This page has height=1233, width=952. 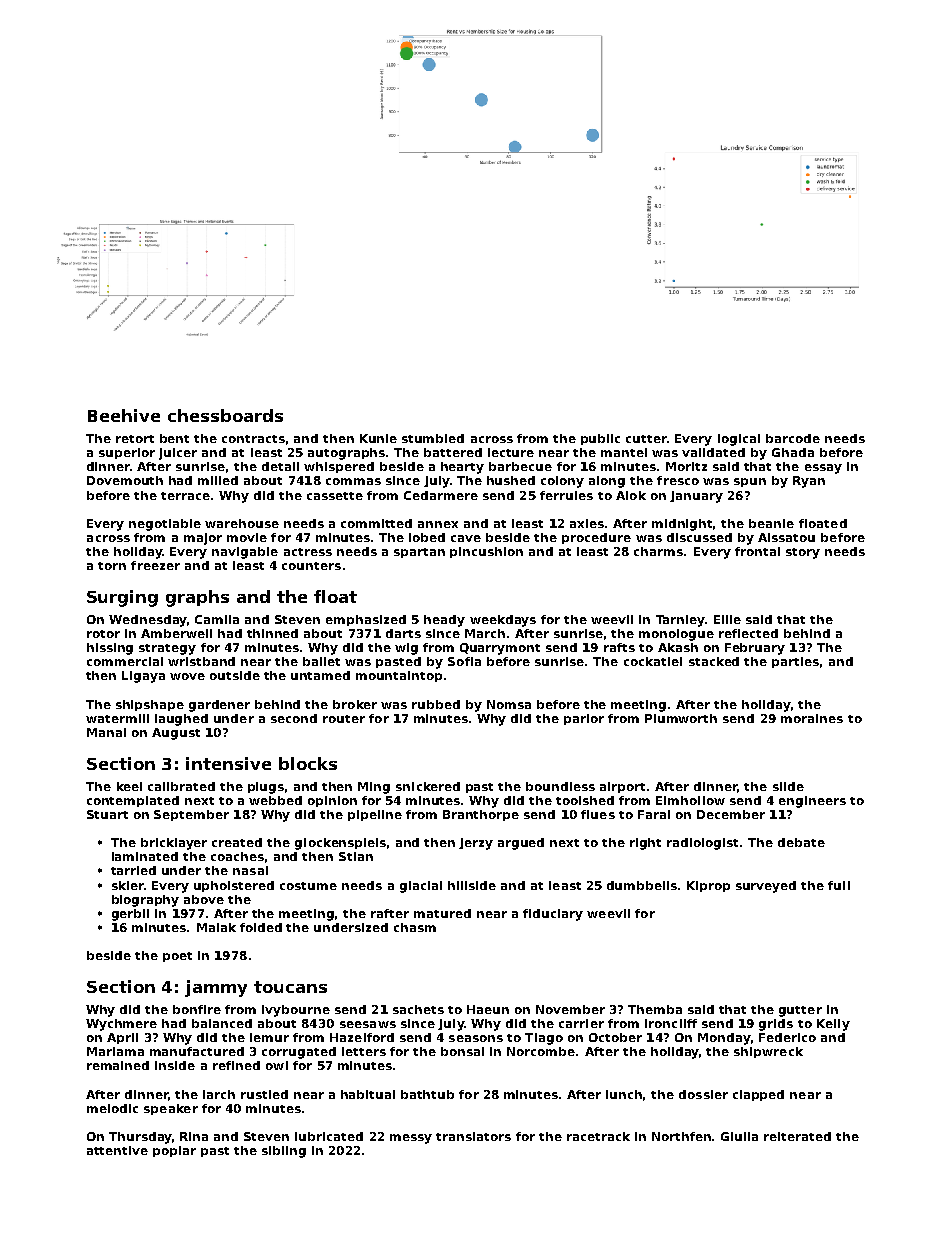 I want to click on juicer, so click(x=178, y=454).
